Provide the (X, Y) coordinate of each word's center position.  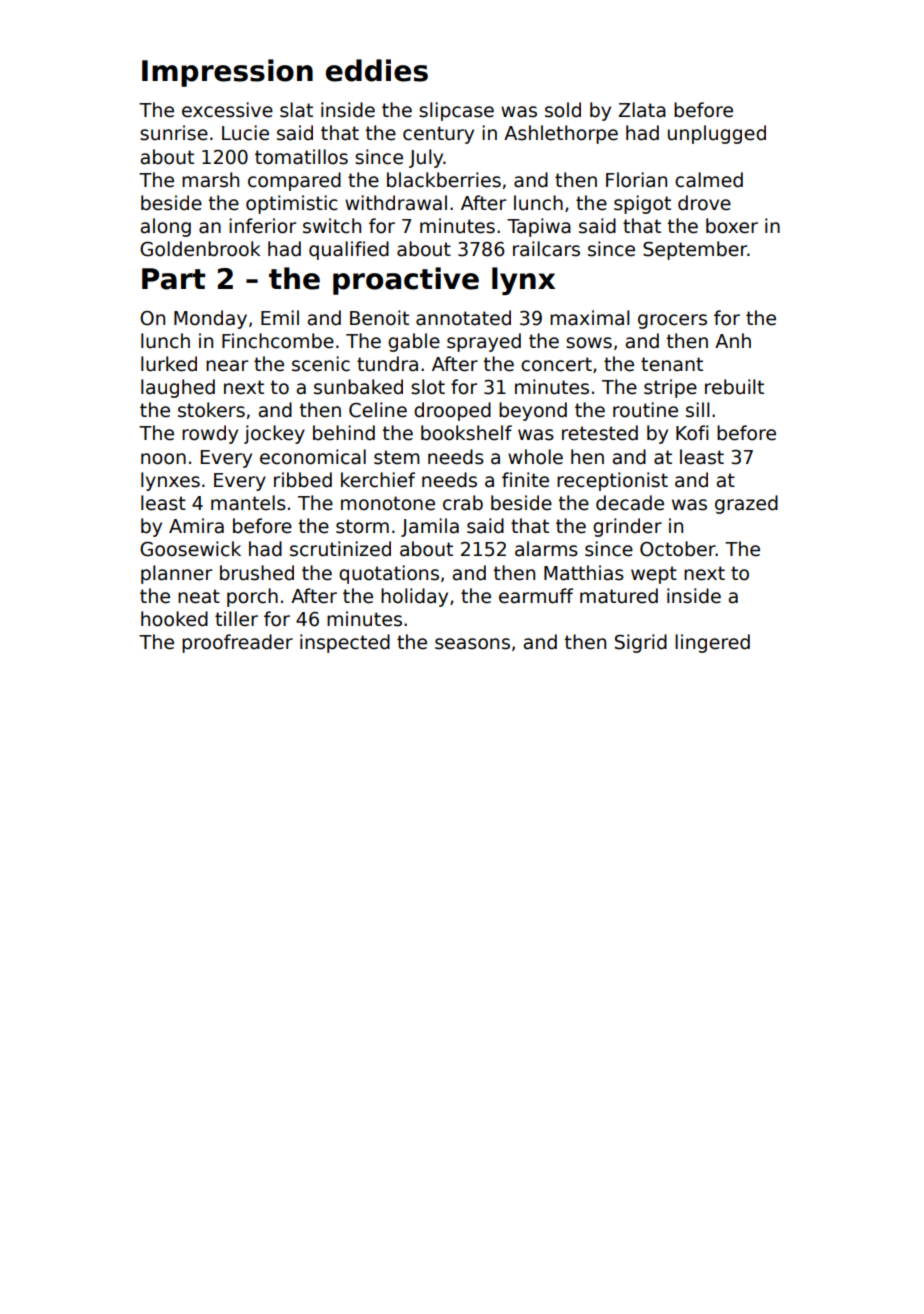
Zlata (642, 110)
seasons (472, 644)
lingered (712, 643)
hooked (174, 619)
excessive (227, 110)
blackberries (444, 180)
